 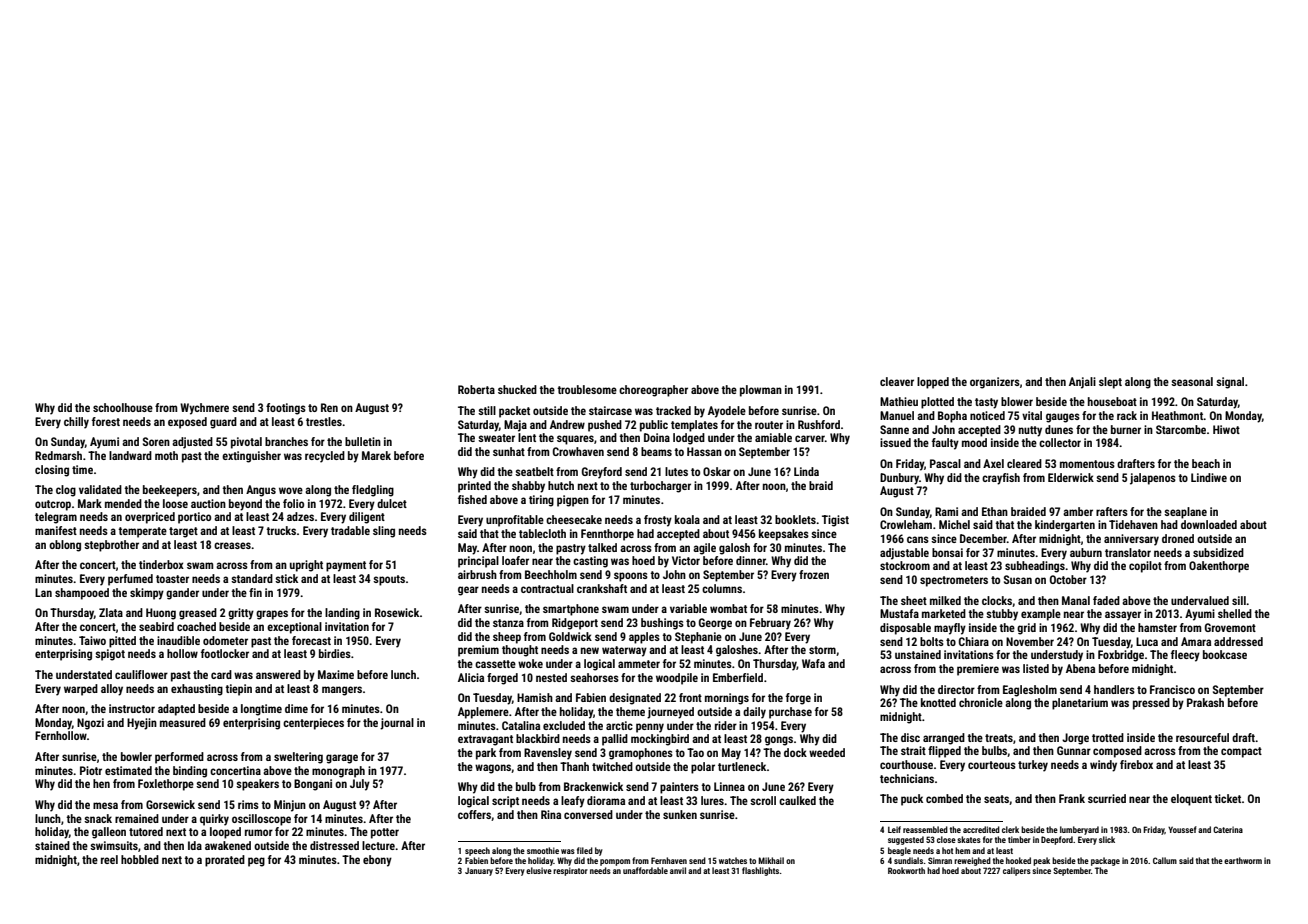 I want to click on tasty, so click(x=986, y=403).
